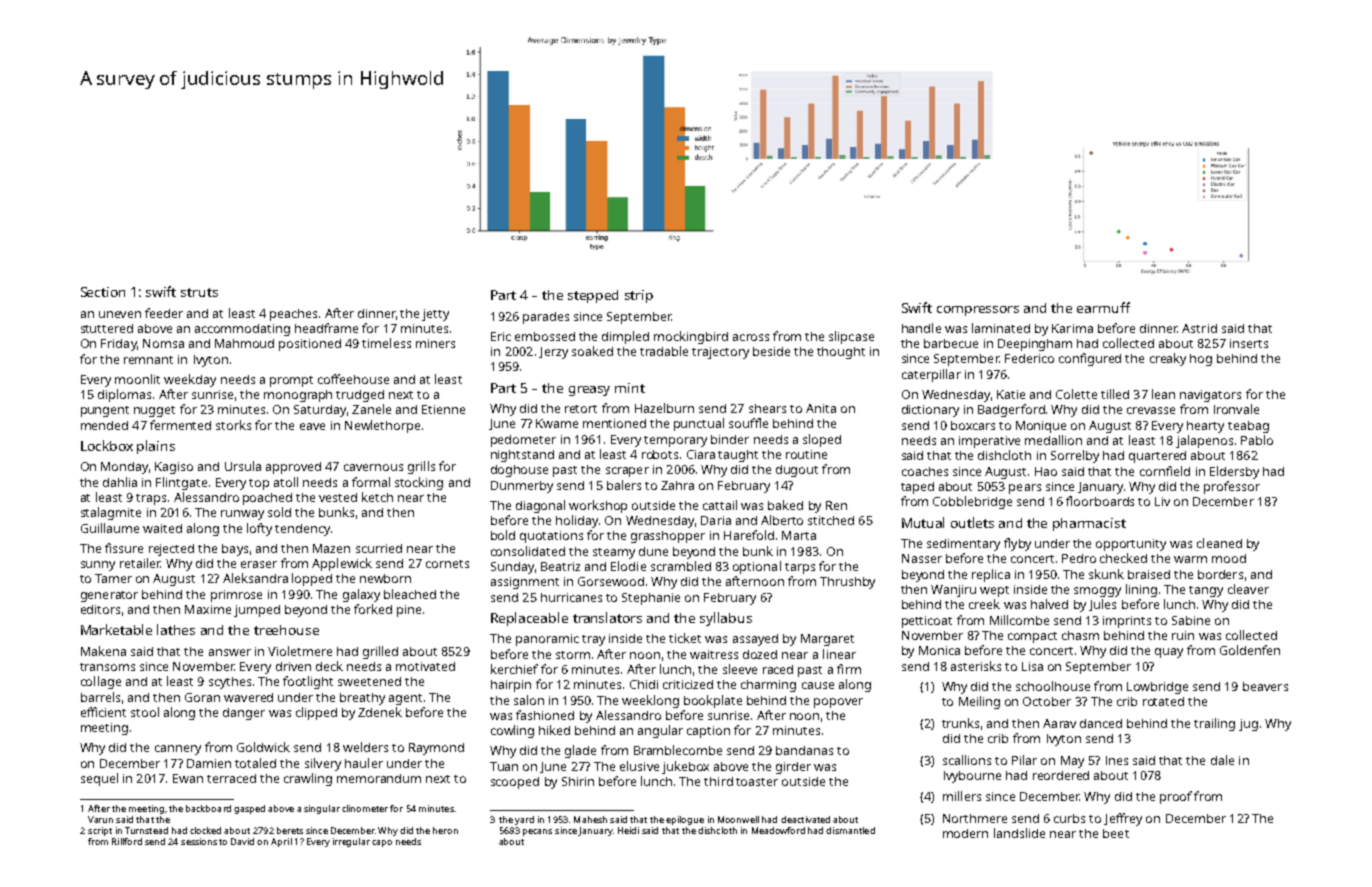 The image size is (1372, 887). I want to click on Deepingham, so click(1035, 345).
